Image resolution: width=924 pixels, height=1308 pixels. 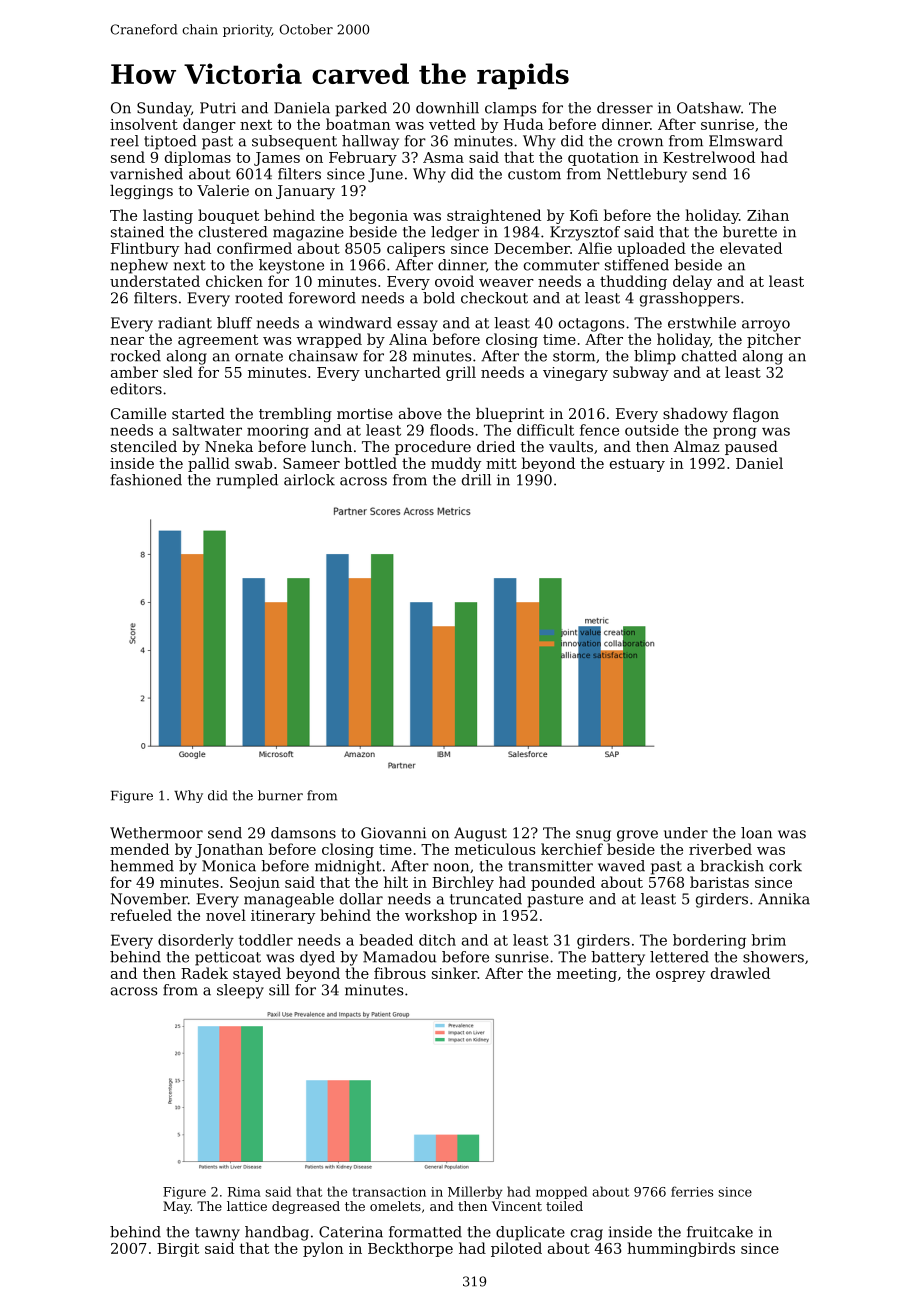 I want to click on insolvent, so click(x=144, y=124).
